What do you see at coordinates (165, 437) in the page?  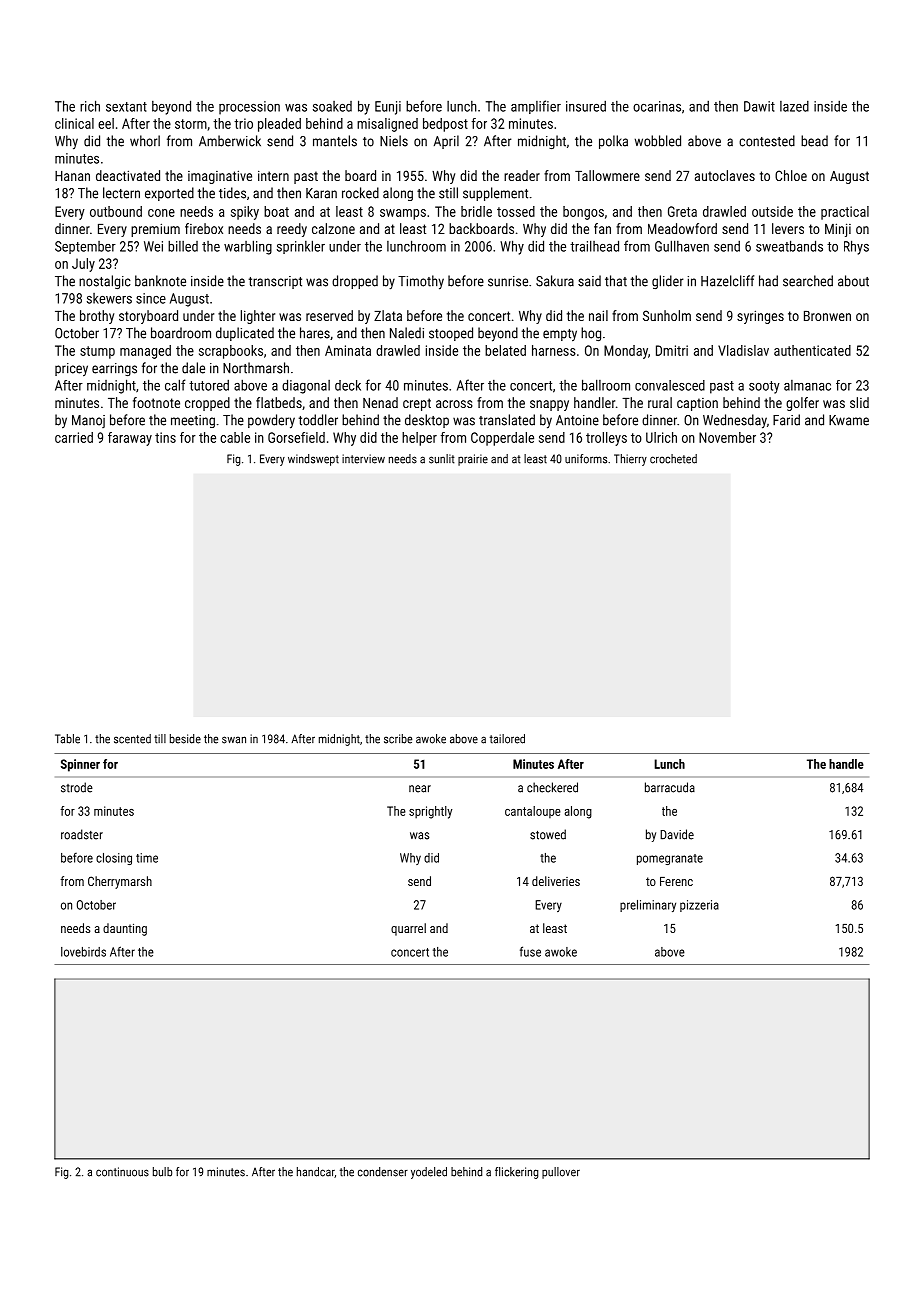 I see `tins` at bounding box center [165, 437].
